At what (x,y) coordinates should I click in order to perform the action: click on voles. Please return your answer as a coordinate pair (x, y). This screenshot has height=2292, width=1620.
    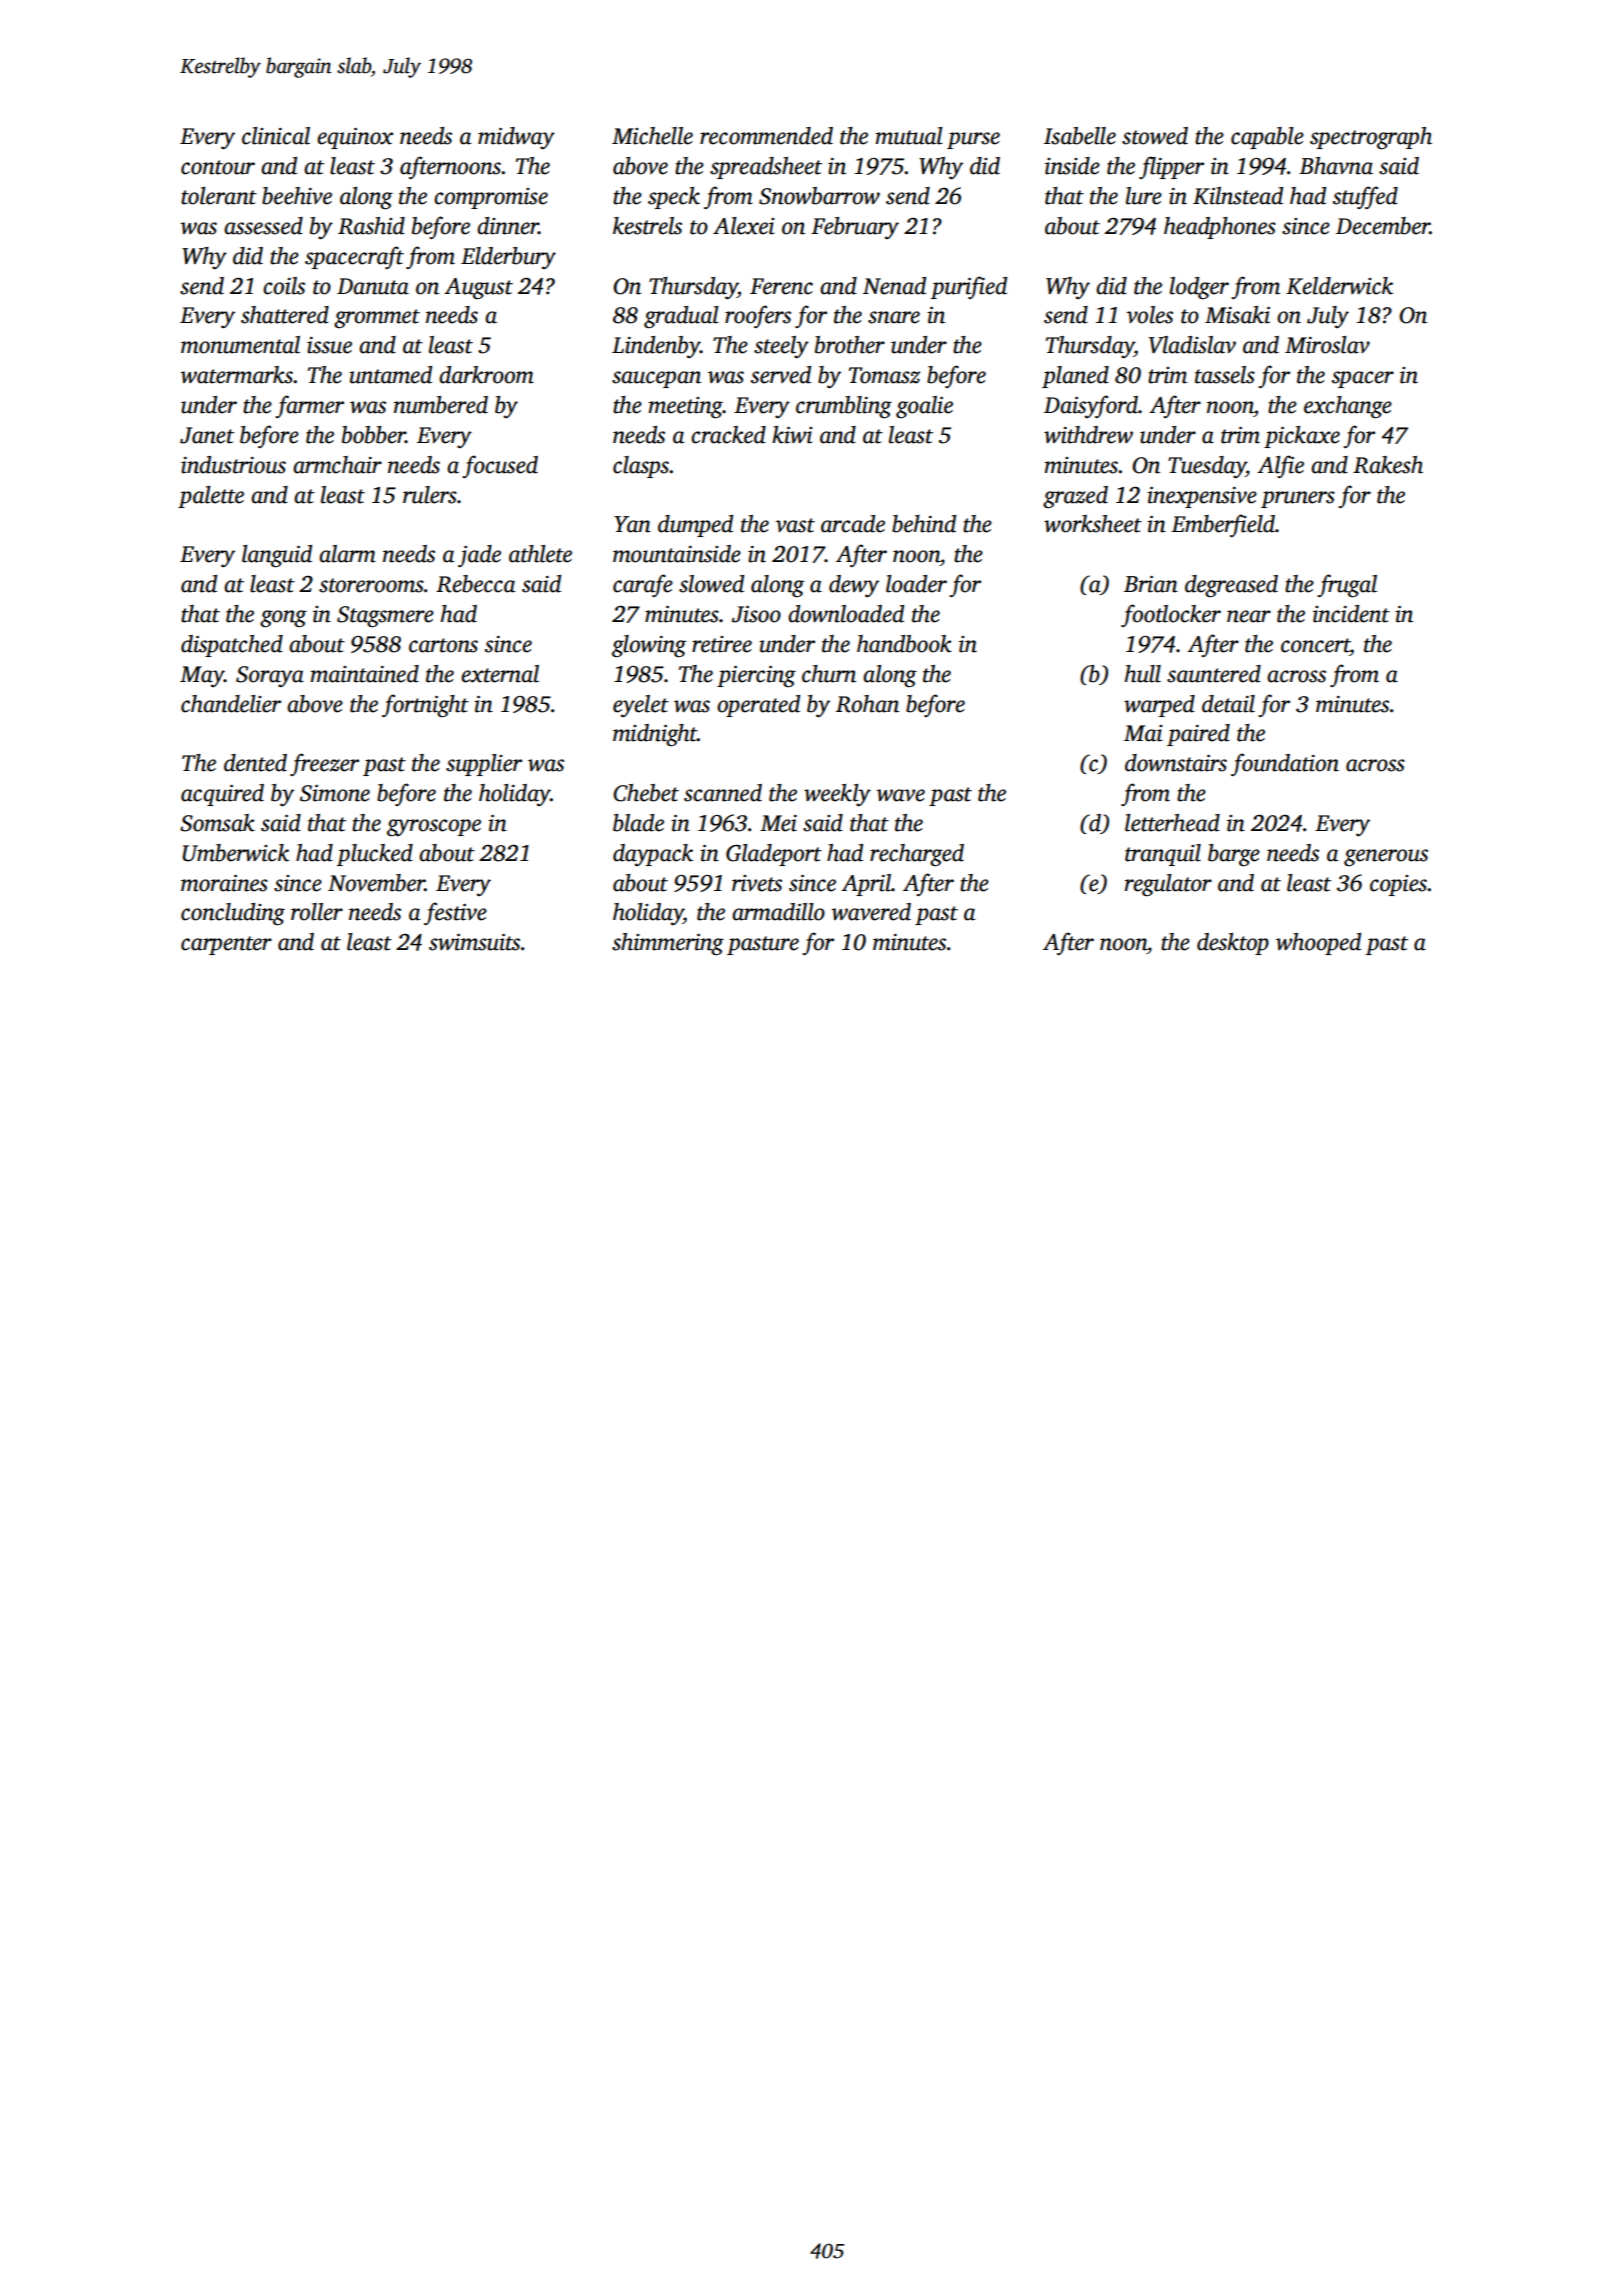
    Looking at the image, I should click on (1149, 315).
